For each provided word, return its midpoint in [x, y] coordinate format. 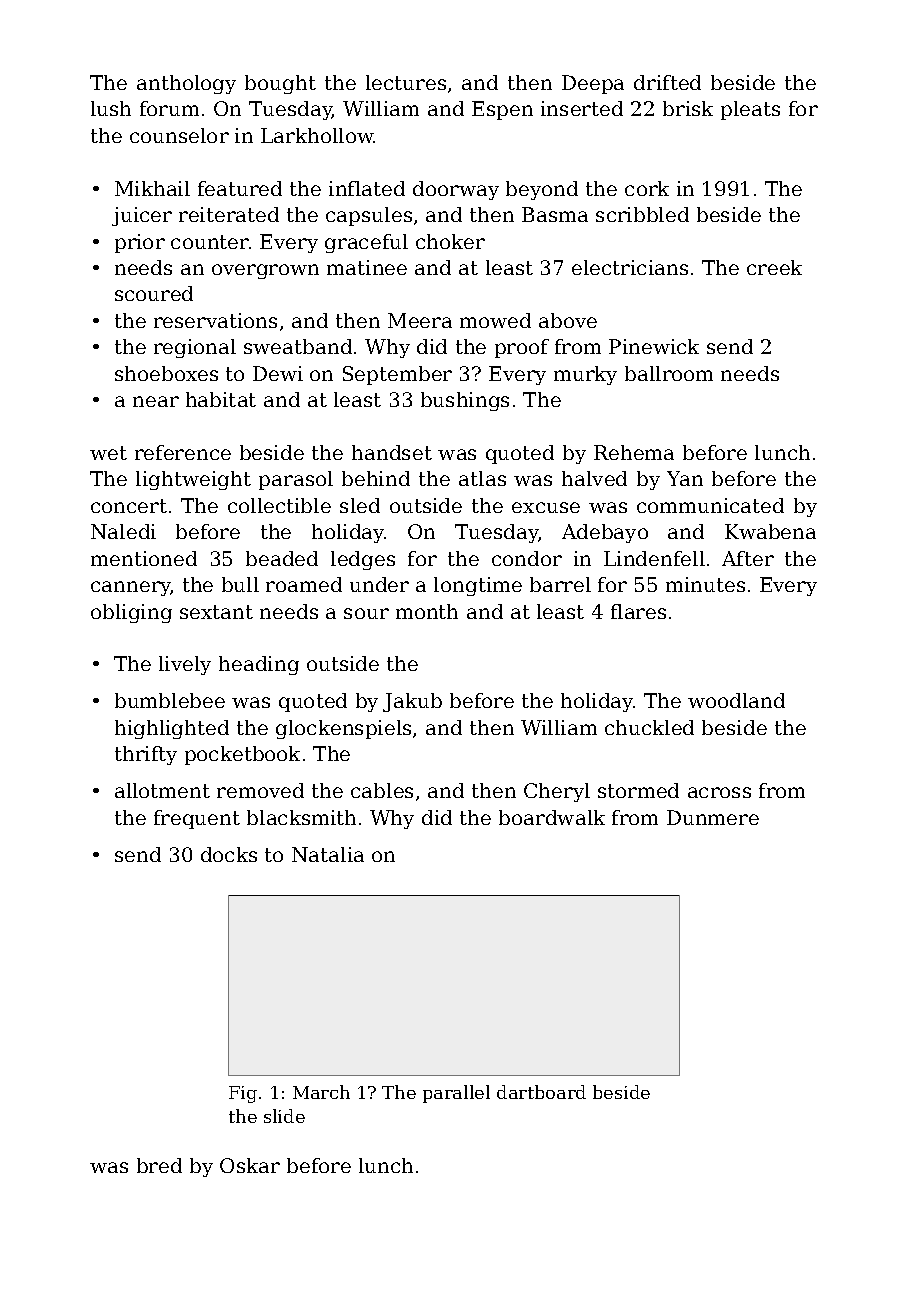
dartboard [541, 1092]
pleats [750, 110]
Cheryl [557, 792]
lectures [406, 82]
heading [259, 665]
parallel [456, 1094]
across [719, 792]
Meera [420, 320]
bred [159, 1165]
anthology [186, 84]
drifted [667, 82]
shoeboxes [166, 373]
